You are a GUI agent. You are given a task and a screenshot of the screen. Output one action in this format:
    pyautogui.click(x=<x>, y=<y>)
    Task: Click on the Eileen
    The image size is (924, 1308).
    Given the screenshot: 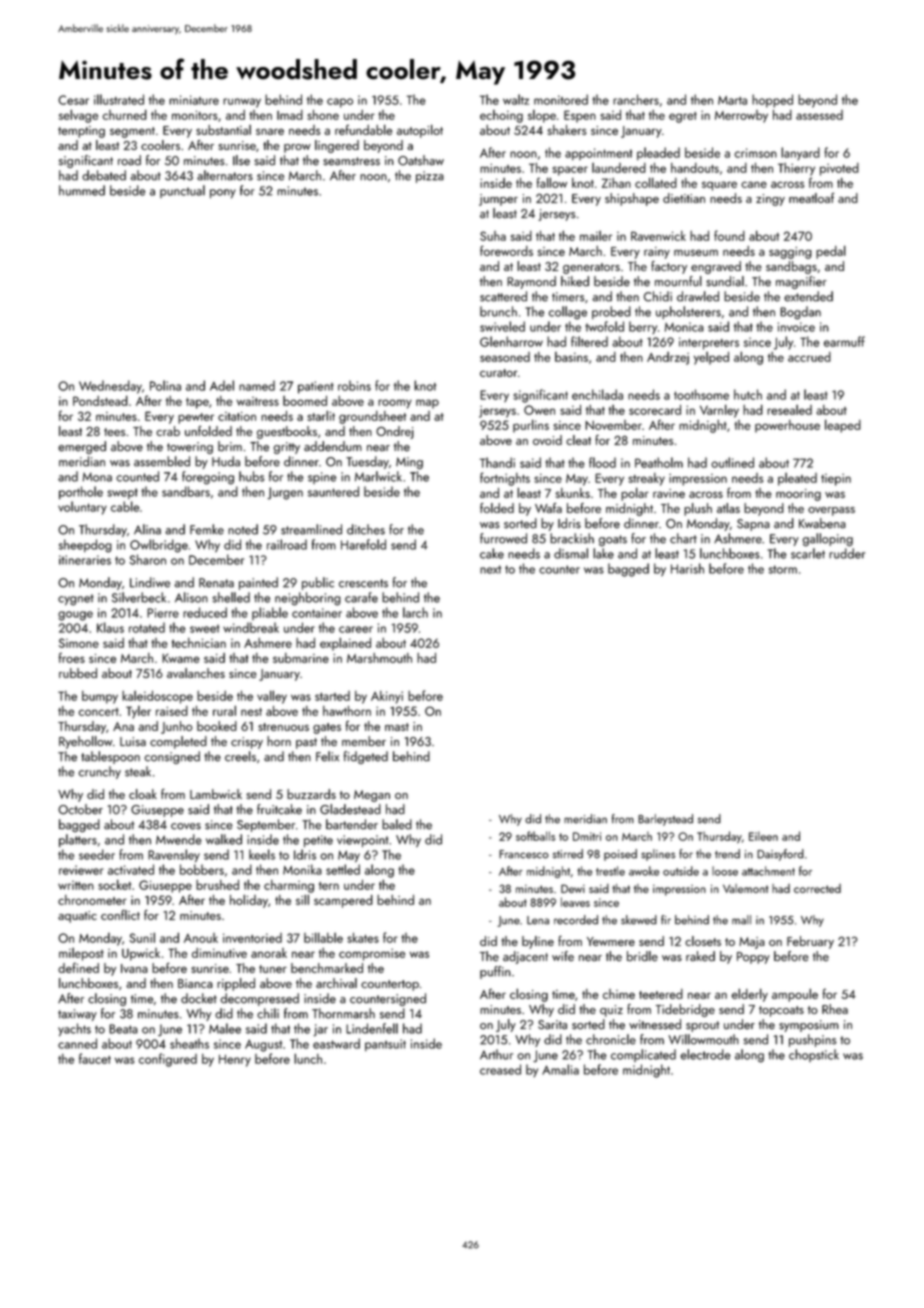 What is the action you would take?
    pyautogui.click(x=763, y=836)
